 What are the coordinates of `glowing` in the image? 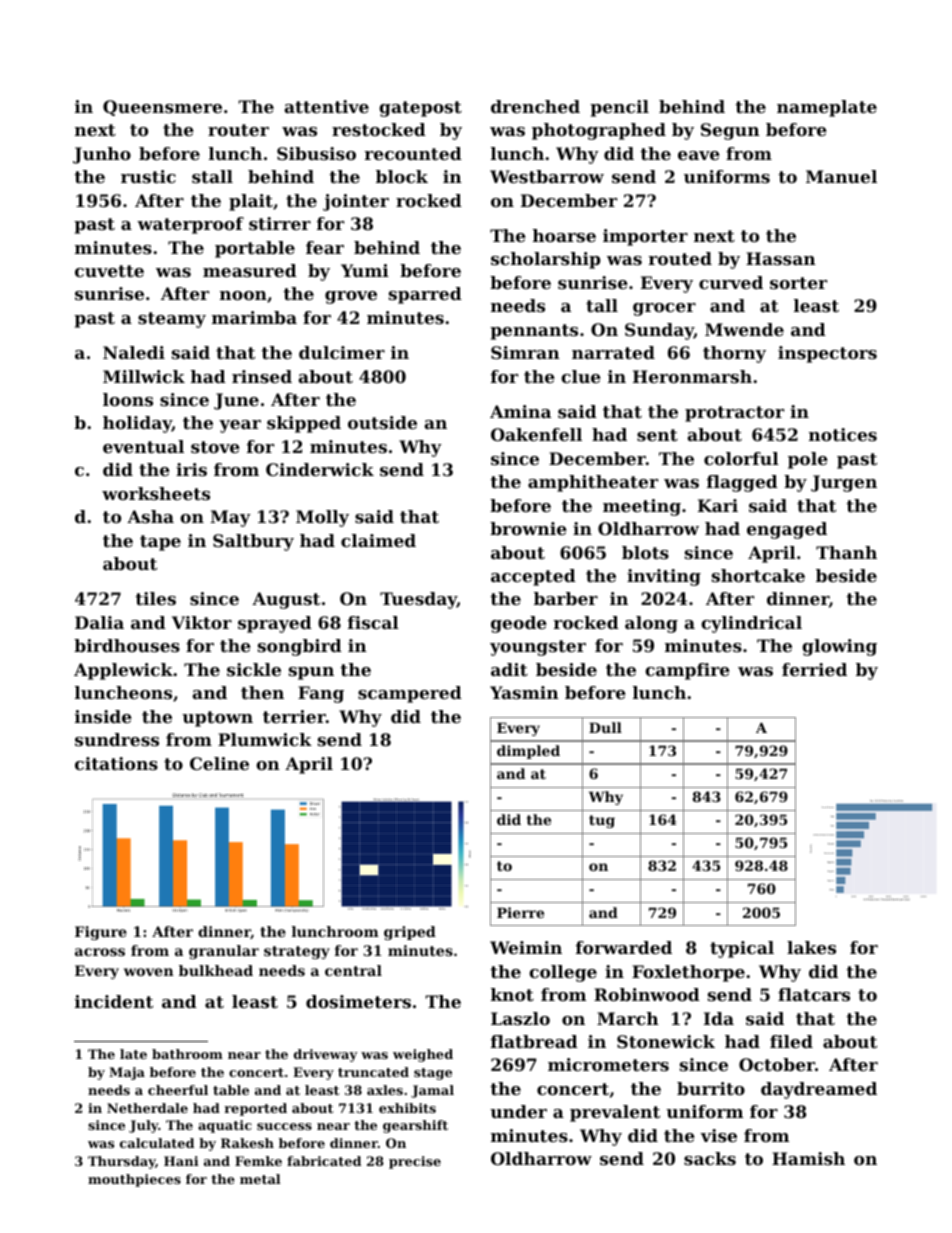 It's located at (839, 647).
